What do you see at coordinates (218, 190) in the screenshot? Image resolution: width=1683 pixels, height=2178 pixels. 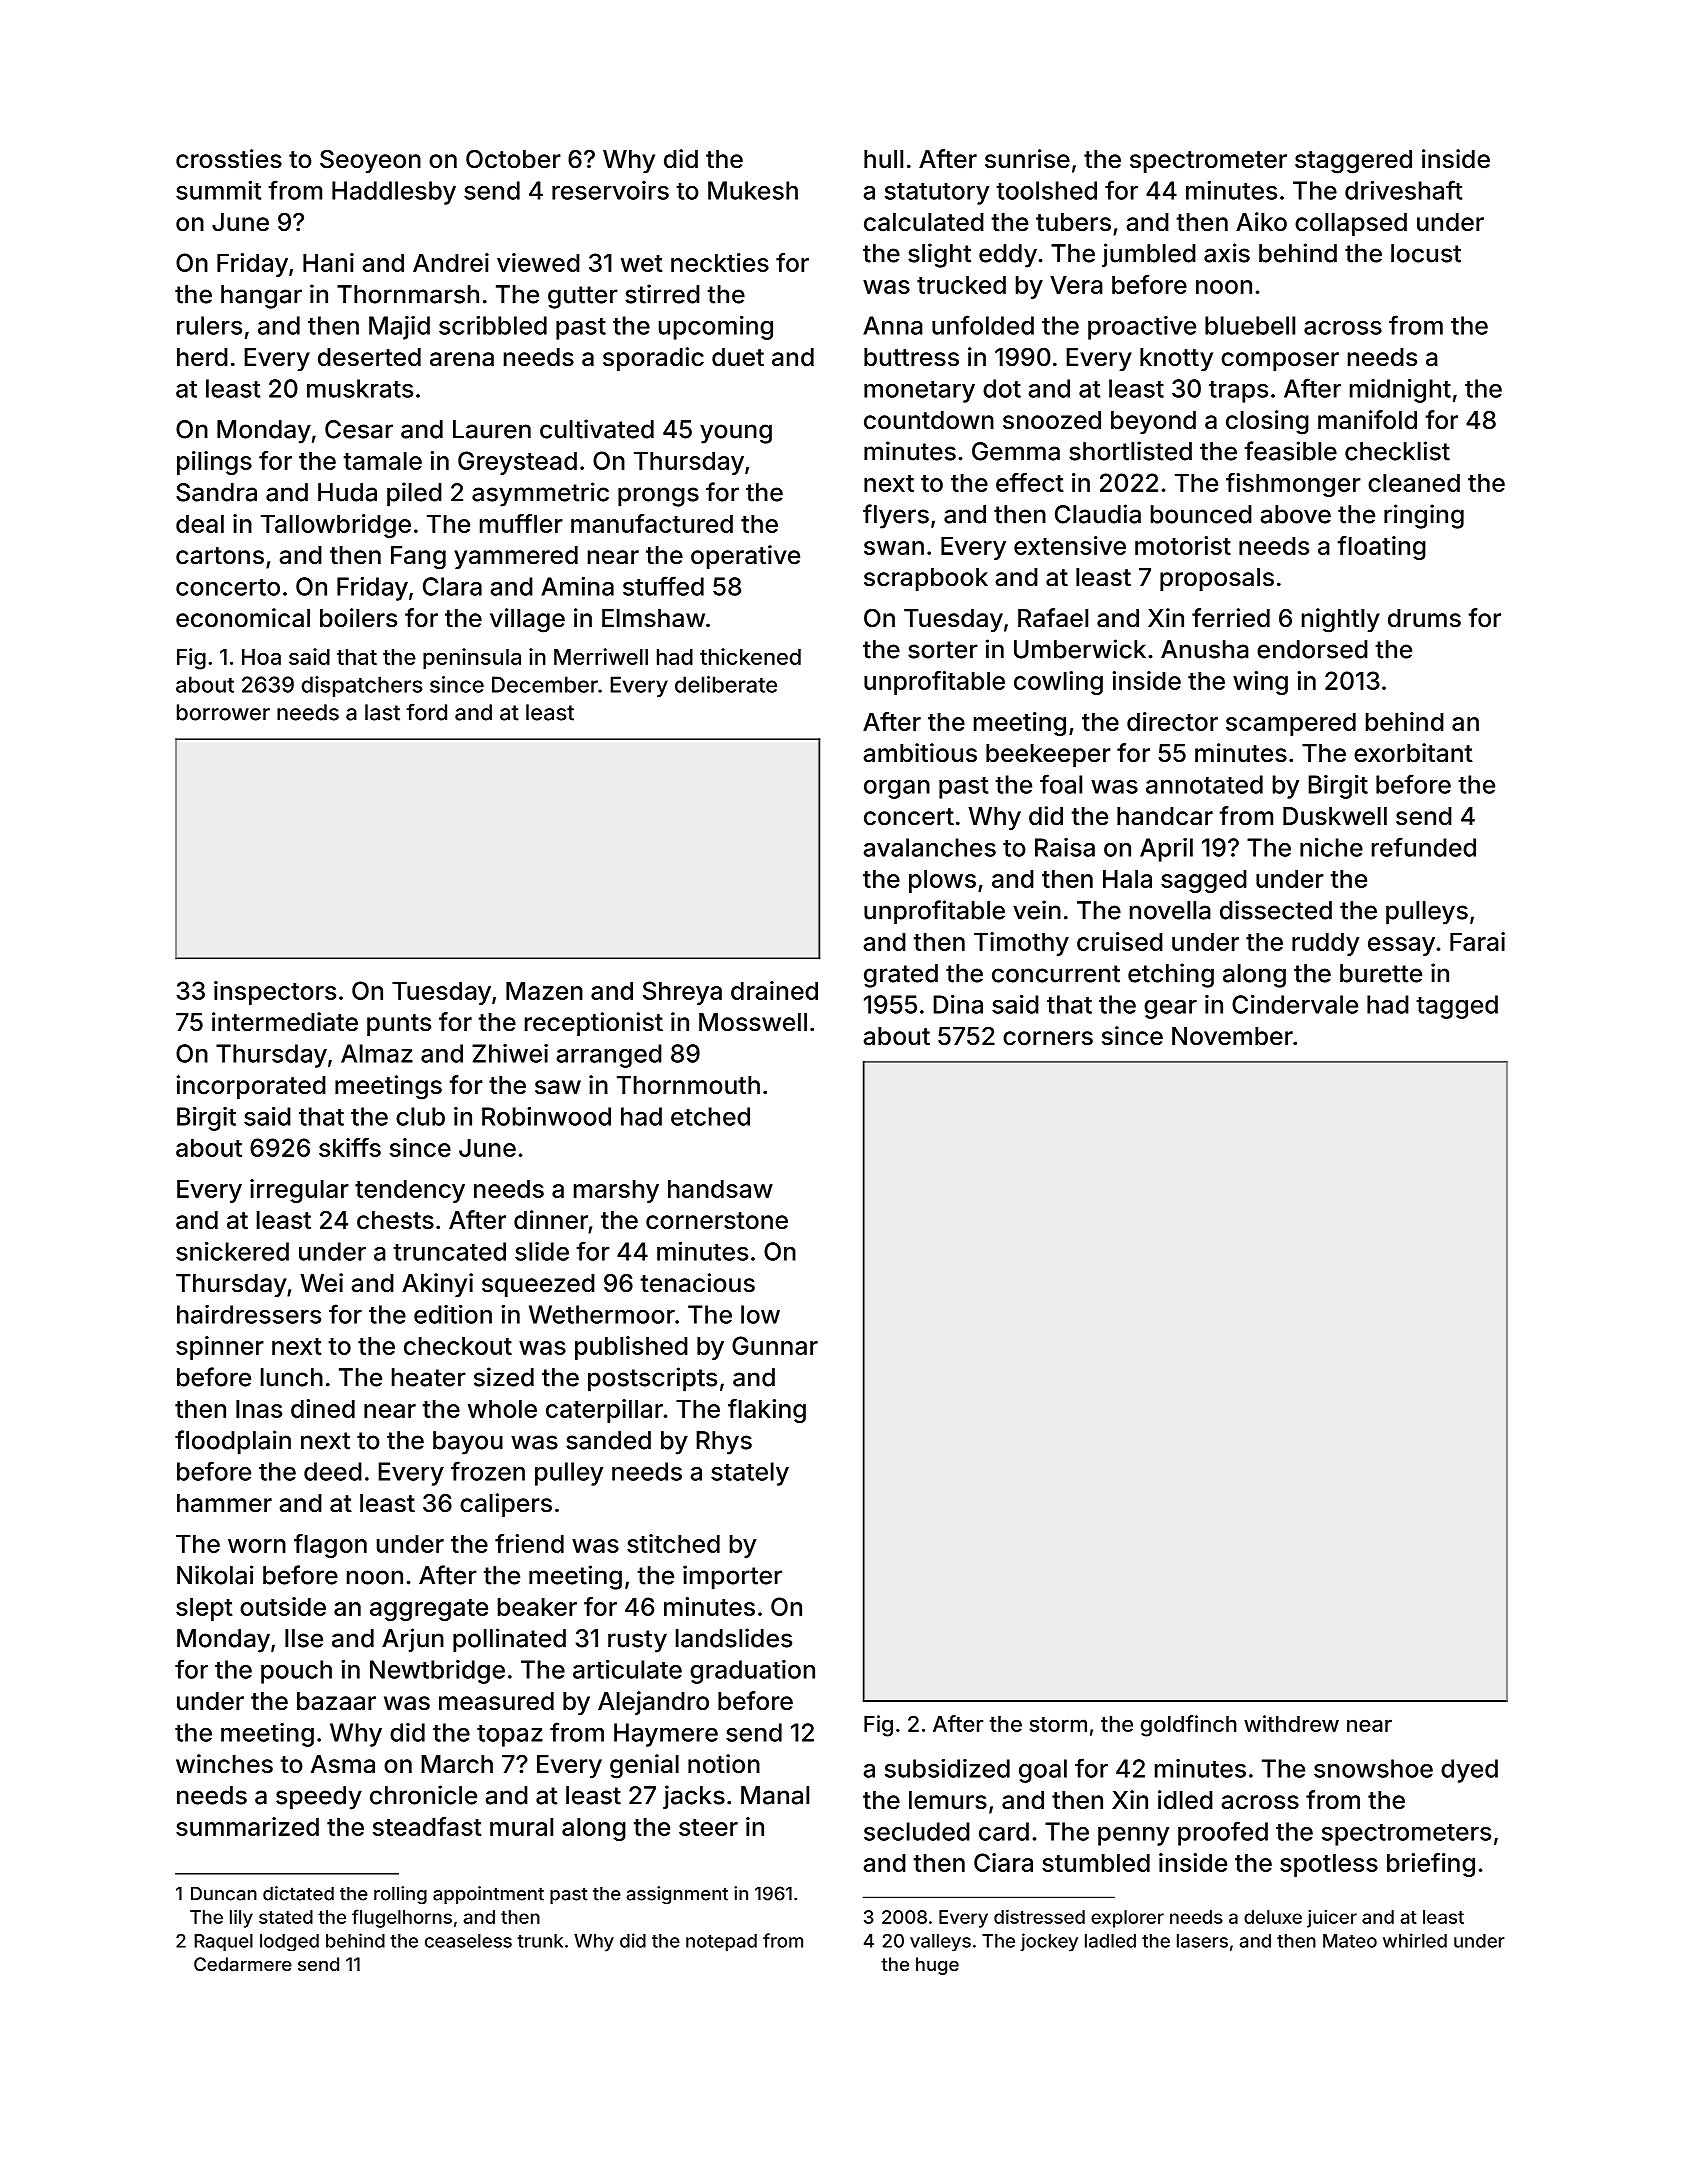 I see `summit` at bounding box center [218, 190].
